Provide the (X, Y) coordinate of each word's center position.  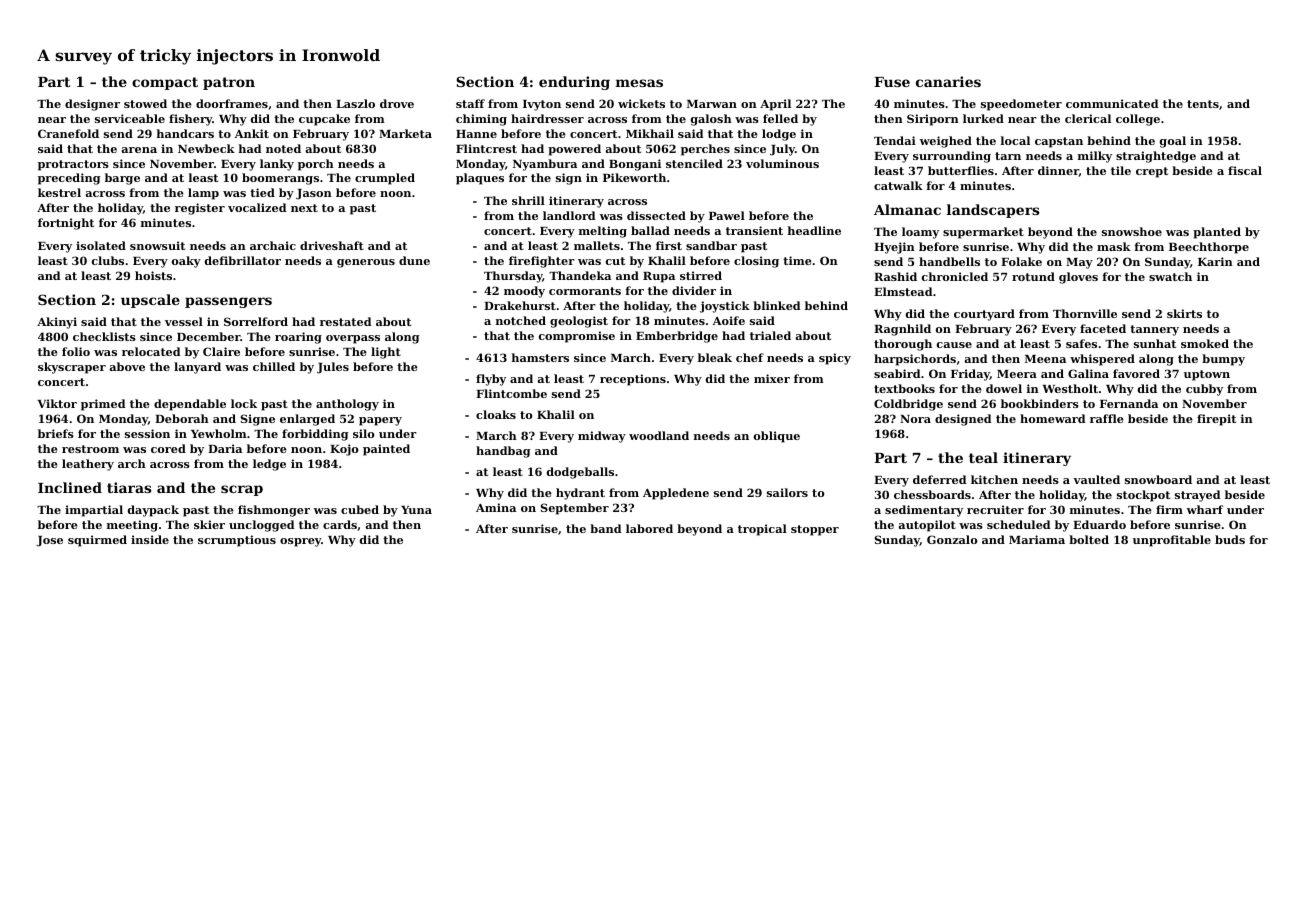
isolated (101, 245)
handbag (503, 452)
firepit (1216, 420)
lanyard (197, 368)
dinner (1058, 171)
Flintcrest (486, 148)
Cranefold (68, 133)
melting (603, 232)
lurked (983, 118)
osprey (300, 542)
